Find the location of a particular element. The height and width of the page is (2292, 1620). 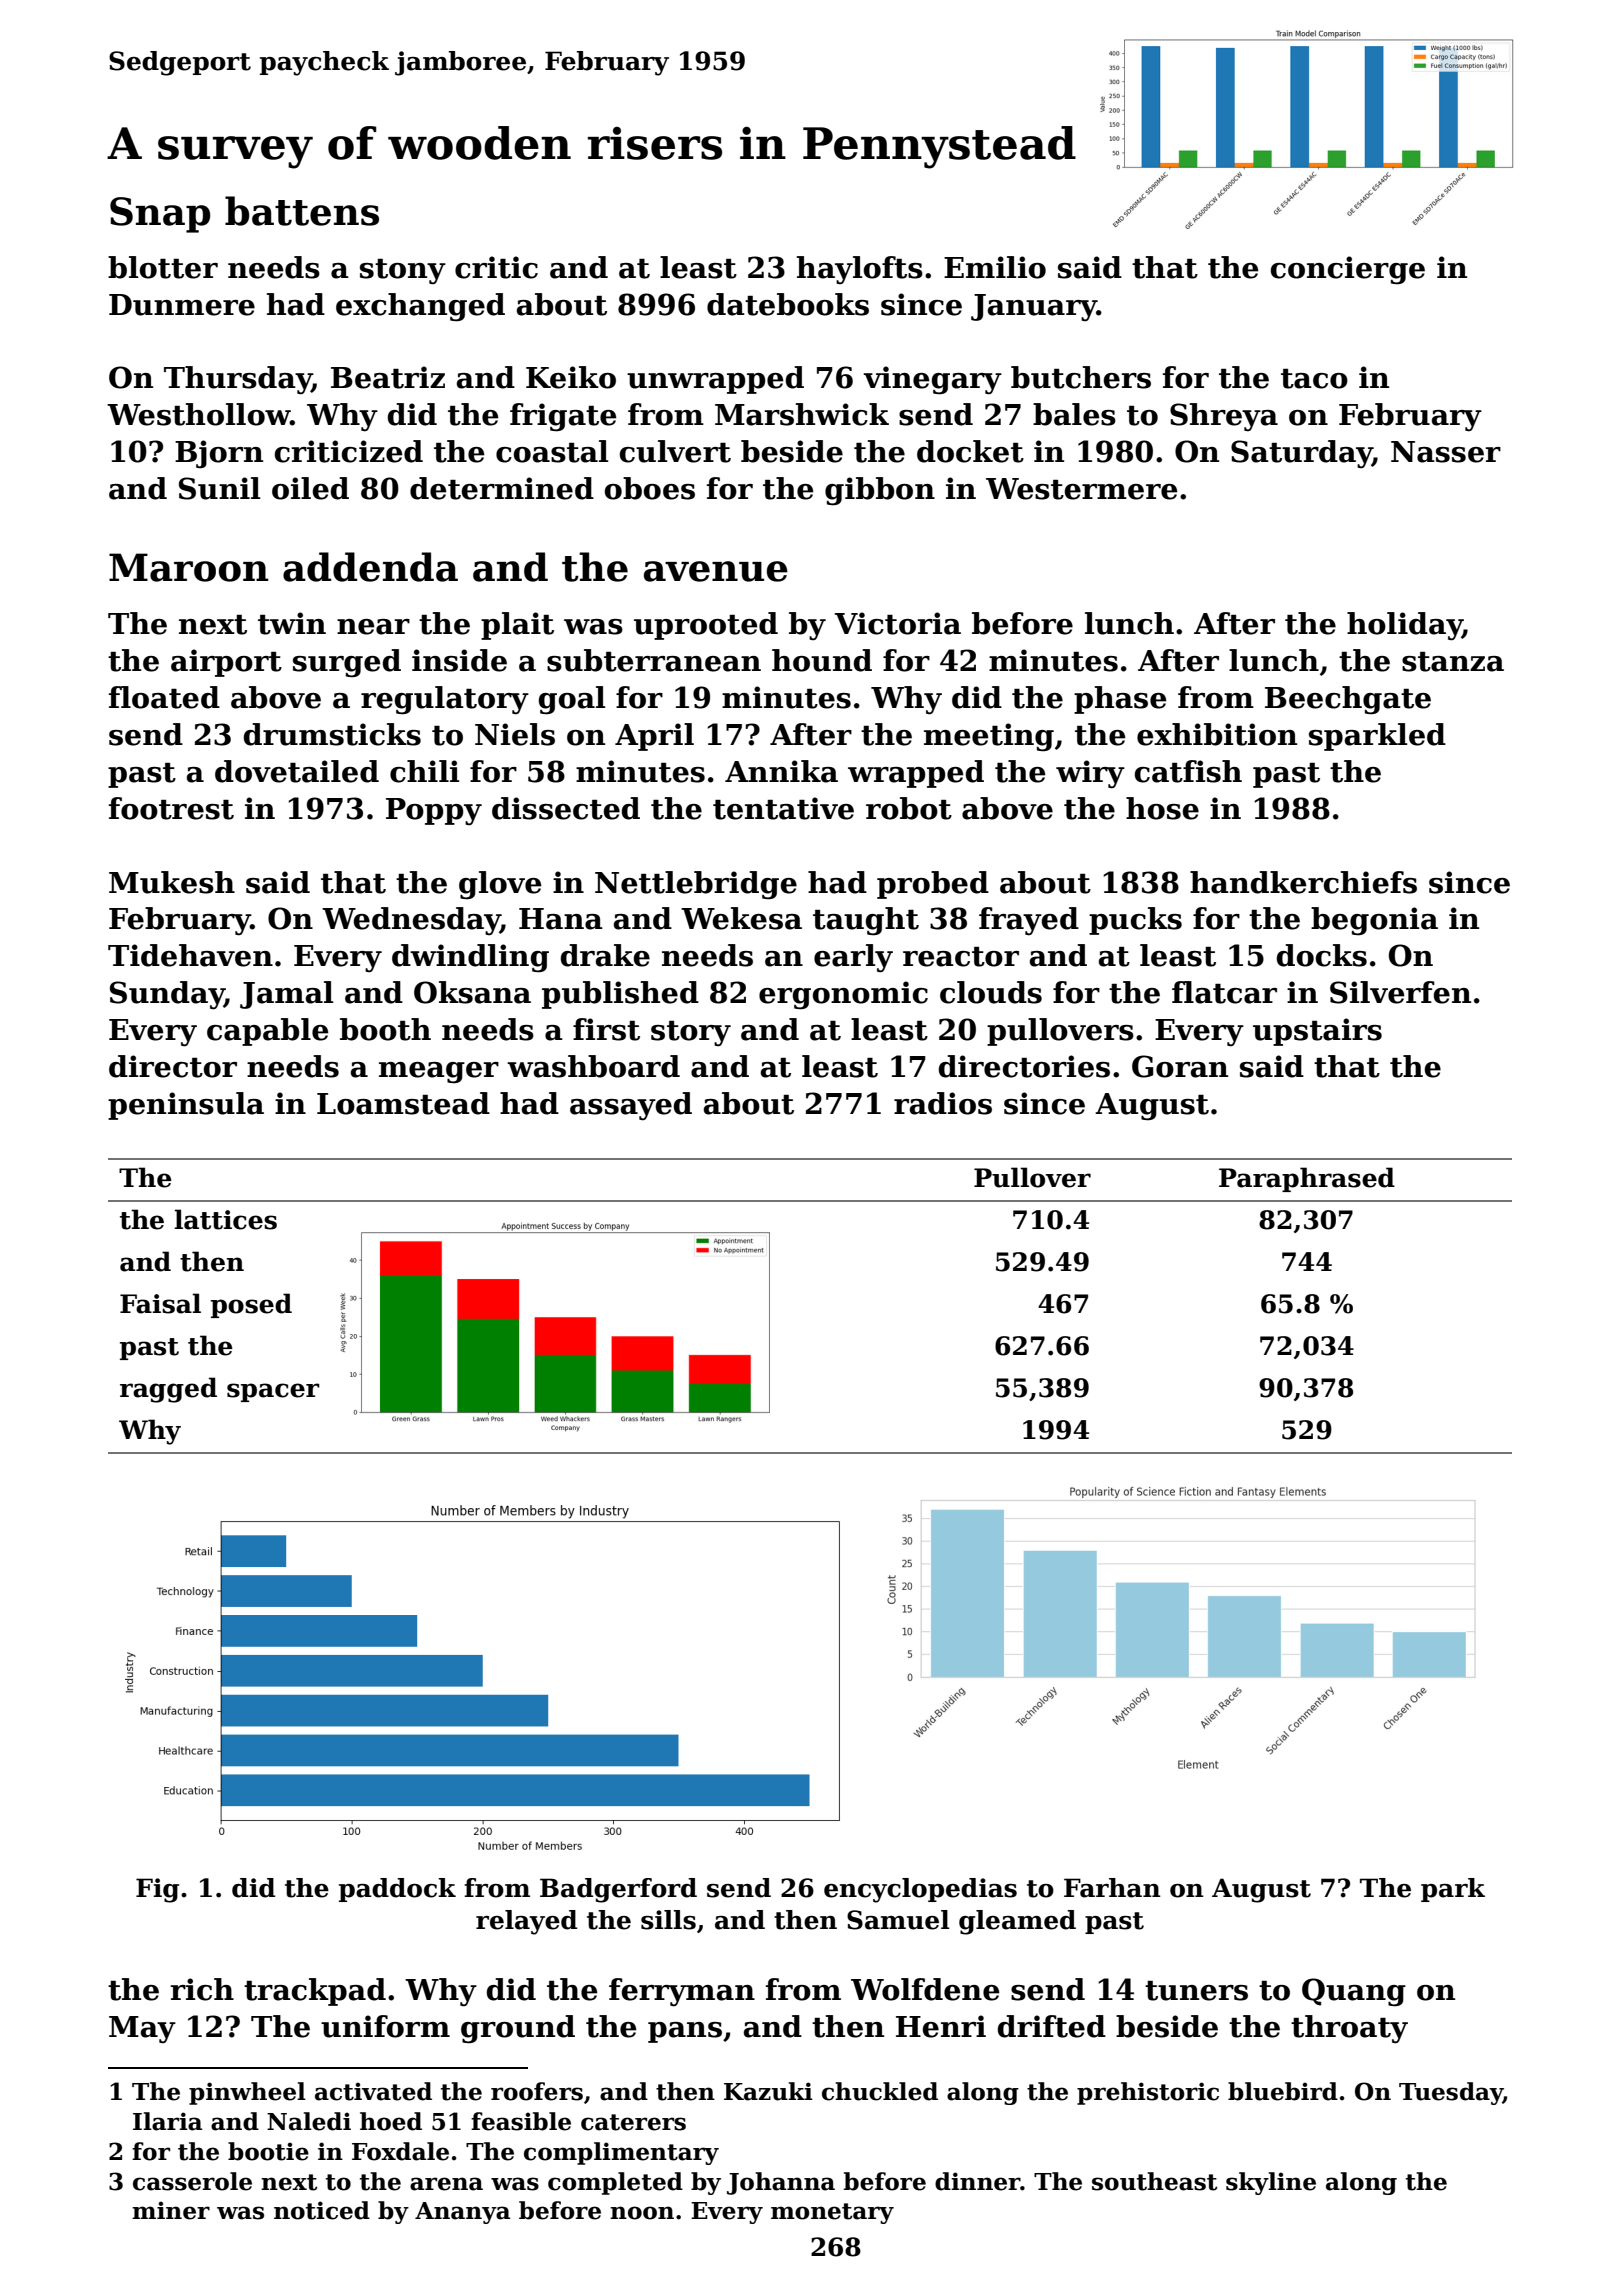

tentative is located at coordinates (783, 808).
